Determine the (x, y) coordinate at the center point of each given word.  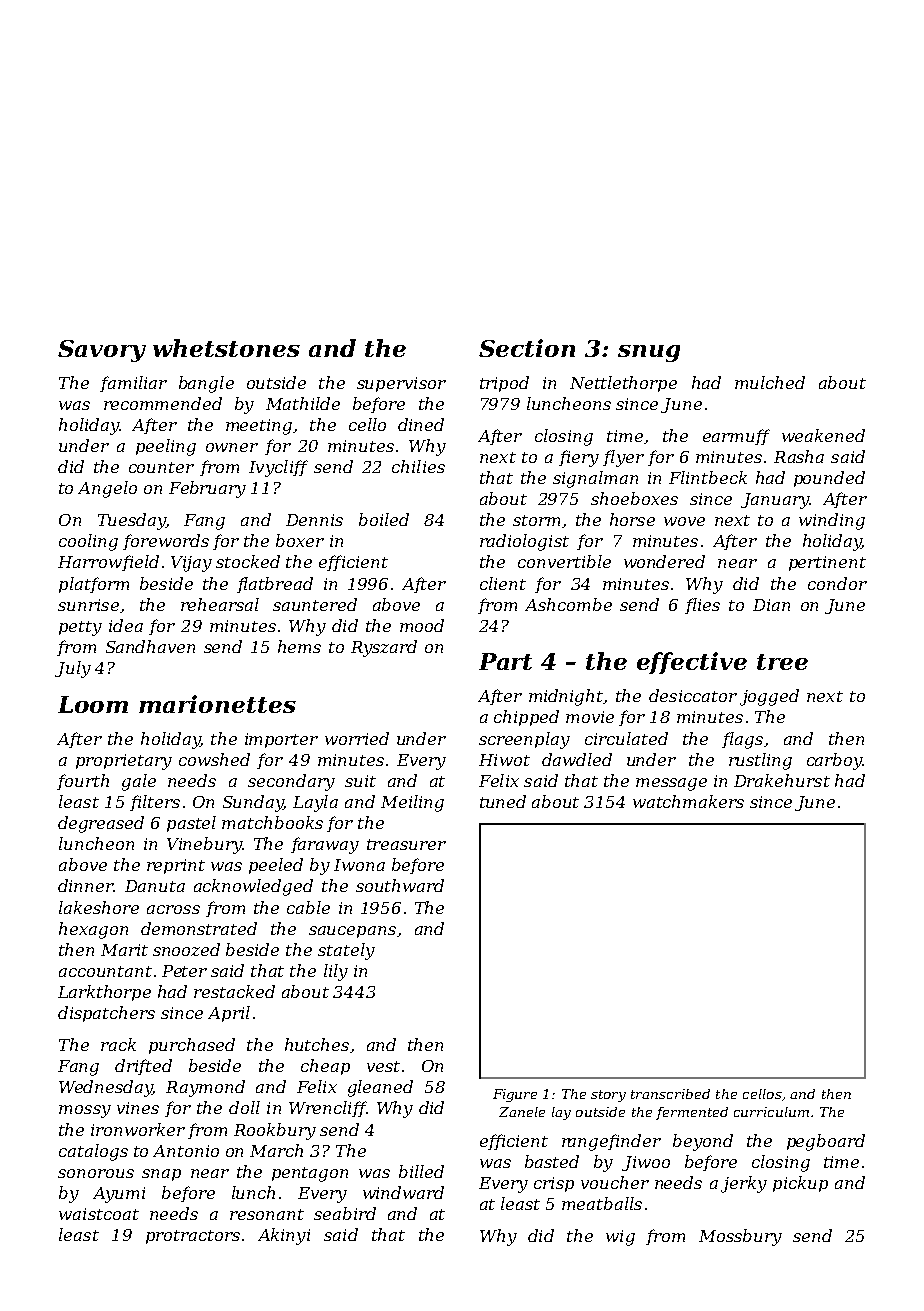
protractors (193, 1237)
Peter (184, 971)
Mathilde (303, 403)
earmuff (736, 437)
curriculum (771, 1112)
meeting (259, 427)
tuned (503, 801)
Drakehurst (782, 780)
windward (403, 1192)
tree (782, 662)
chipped (526, 718)
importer (281, 740)
